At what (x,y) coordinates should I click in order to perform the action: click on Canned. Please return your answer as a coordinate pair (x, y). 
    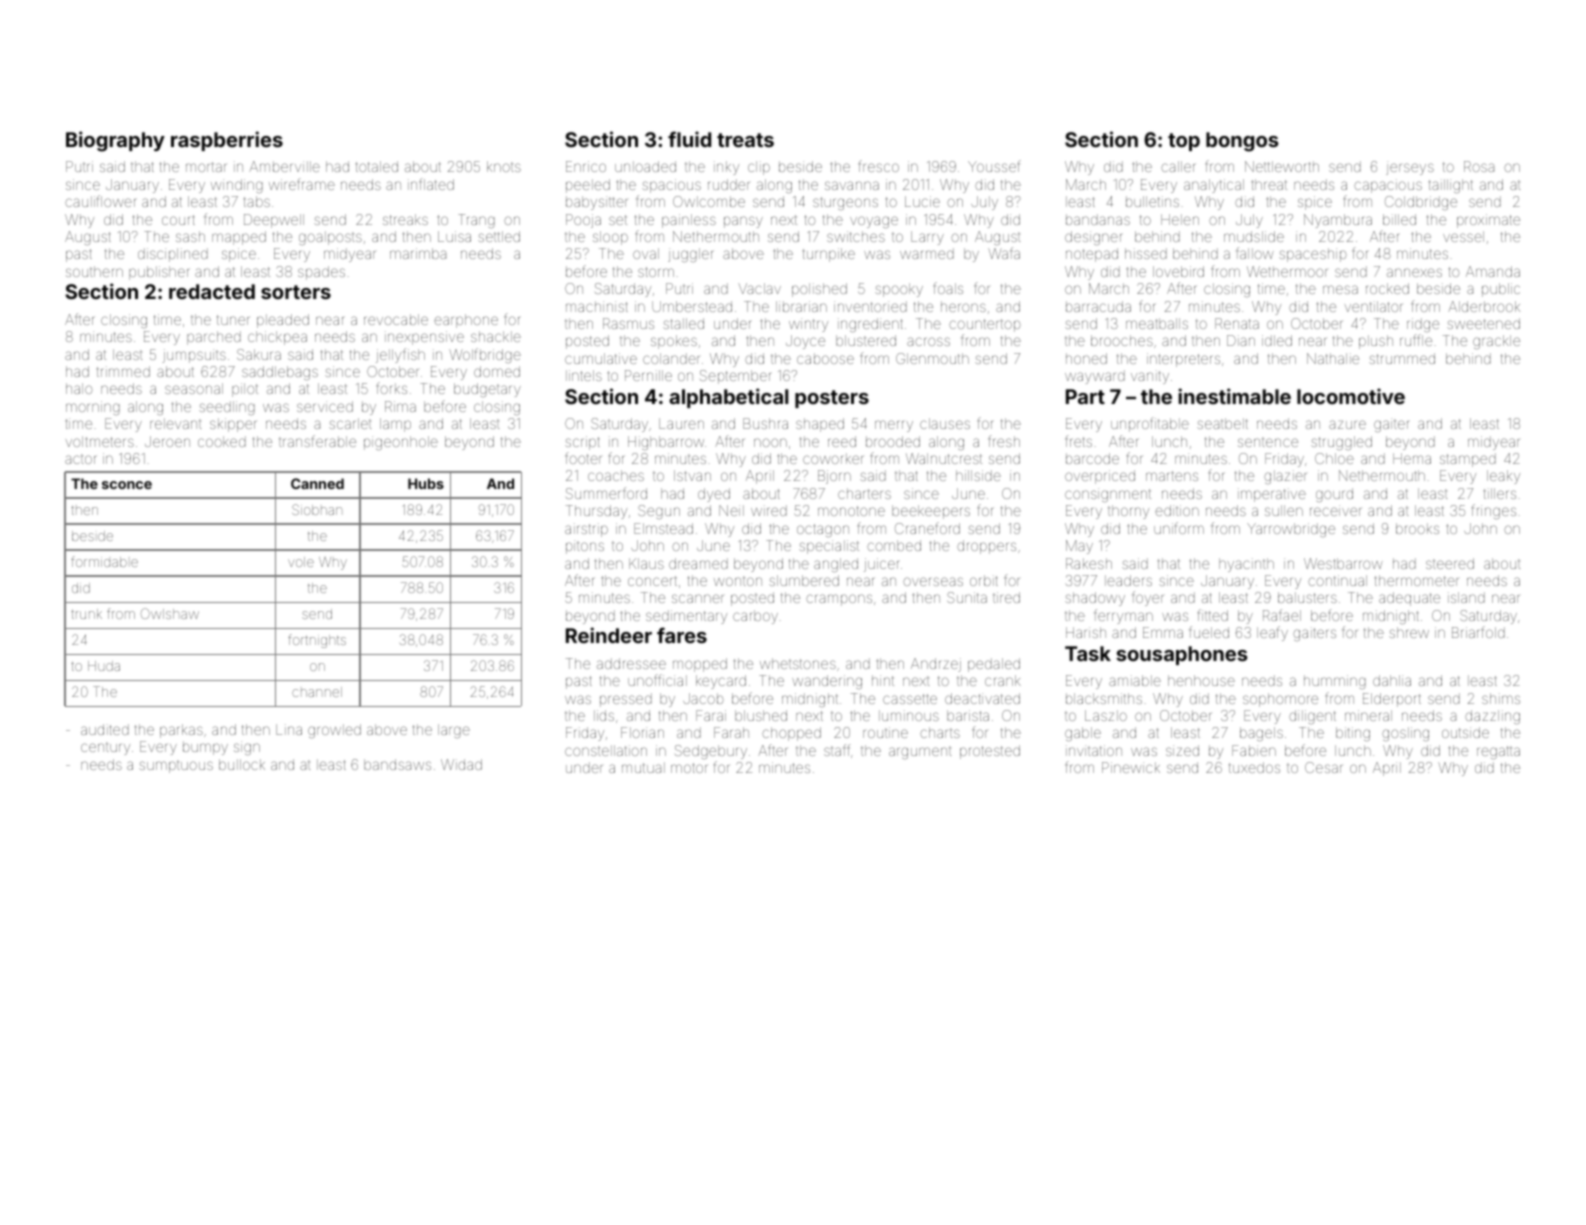
    Looking at the image, I should click on (317, 483).
